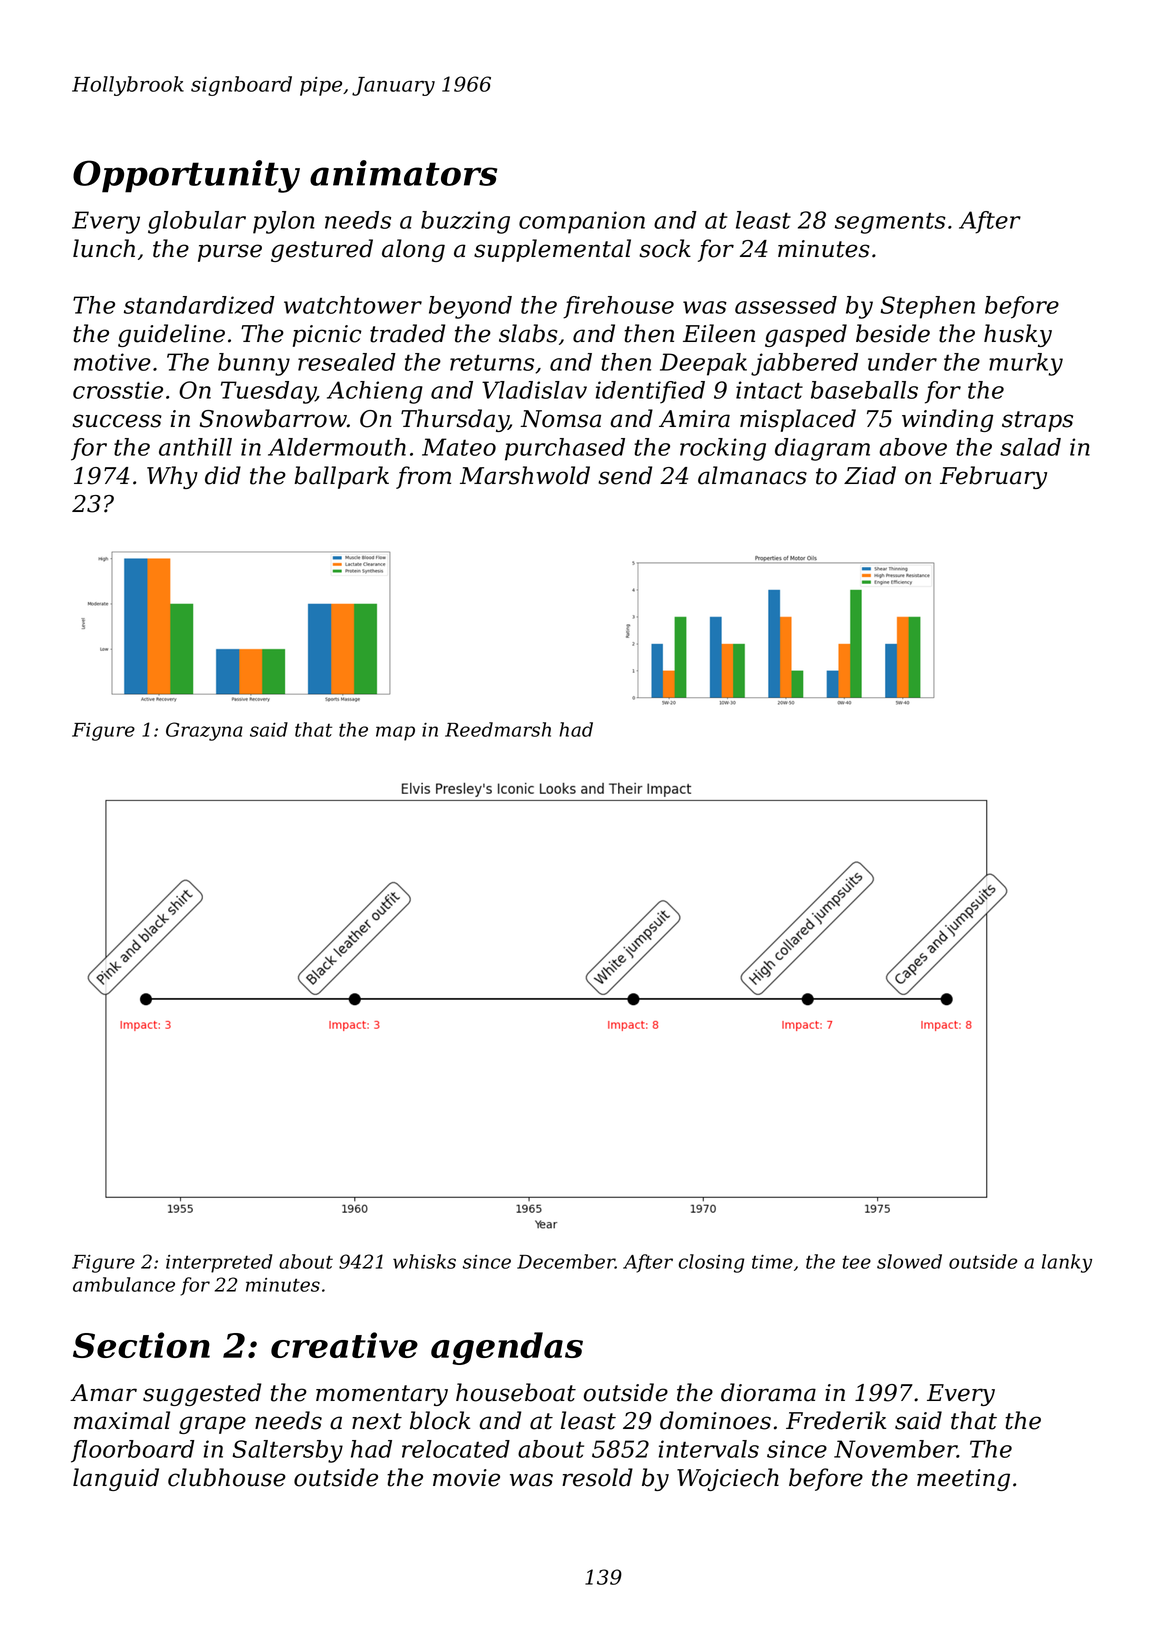 This document has height=1652, width=1168. What do you see at coordinates (890, 223) in the document?
I see `segments` at bounding box center [890, 223].
